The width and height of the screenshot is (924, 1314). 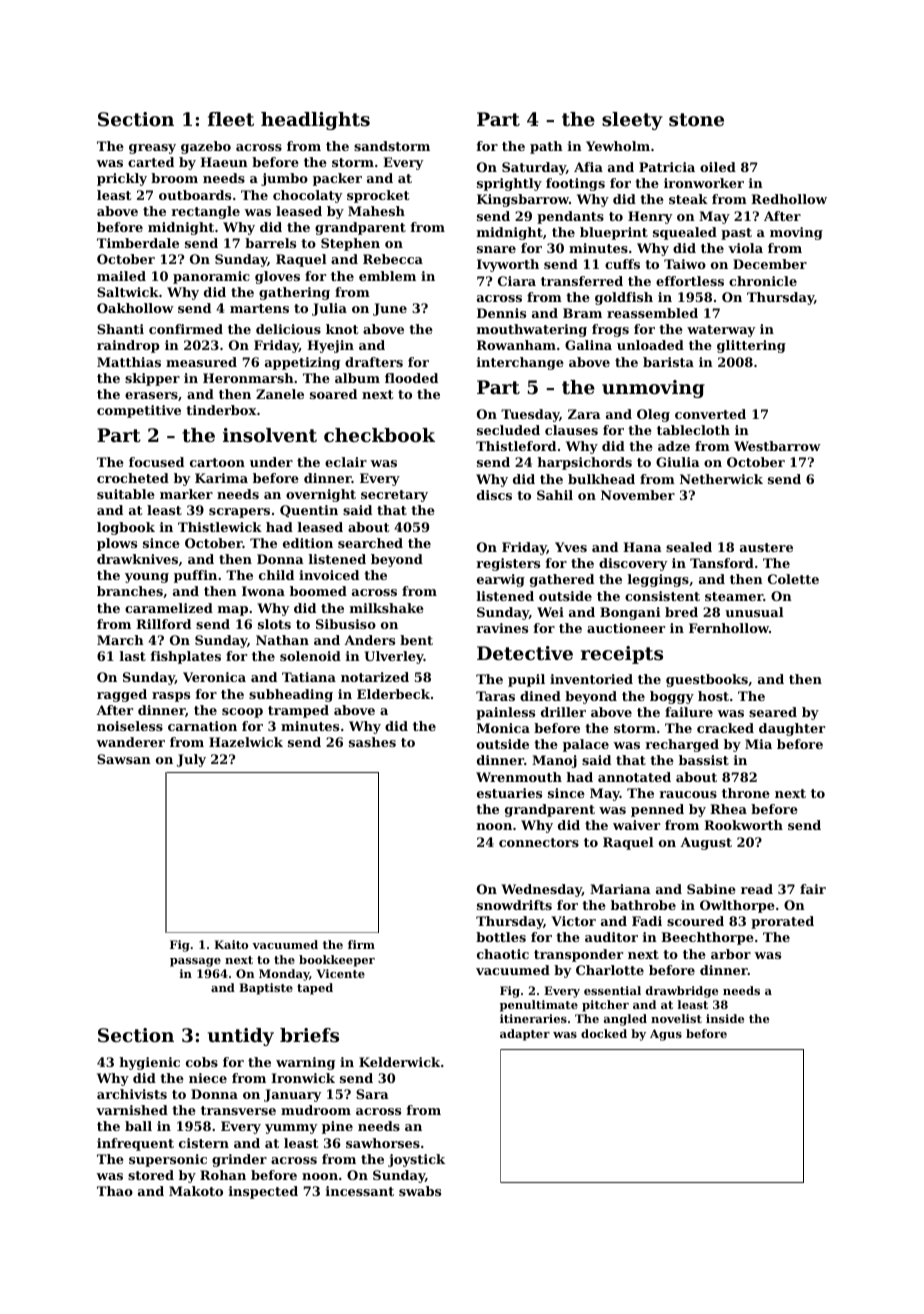 I want to click on squealed, so click(x=685, y=233).
